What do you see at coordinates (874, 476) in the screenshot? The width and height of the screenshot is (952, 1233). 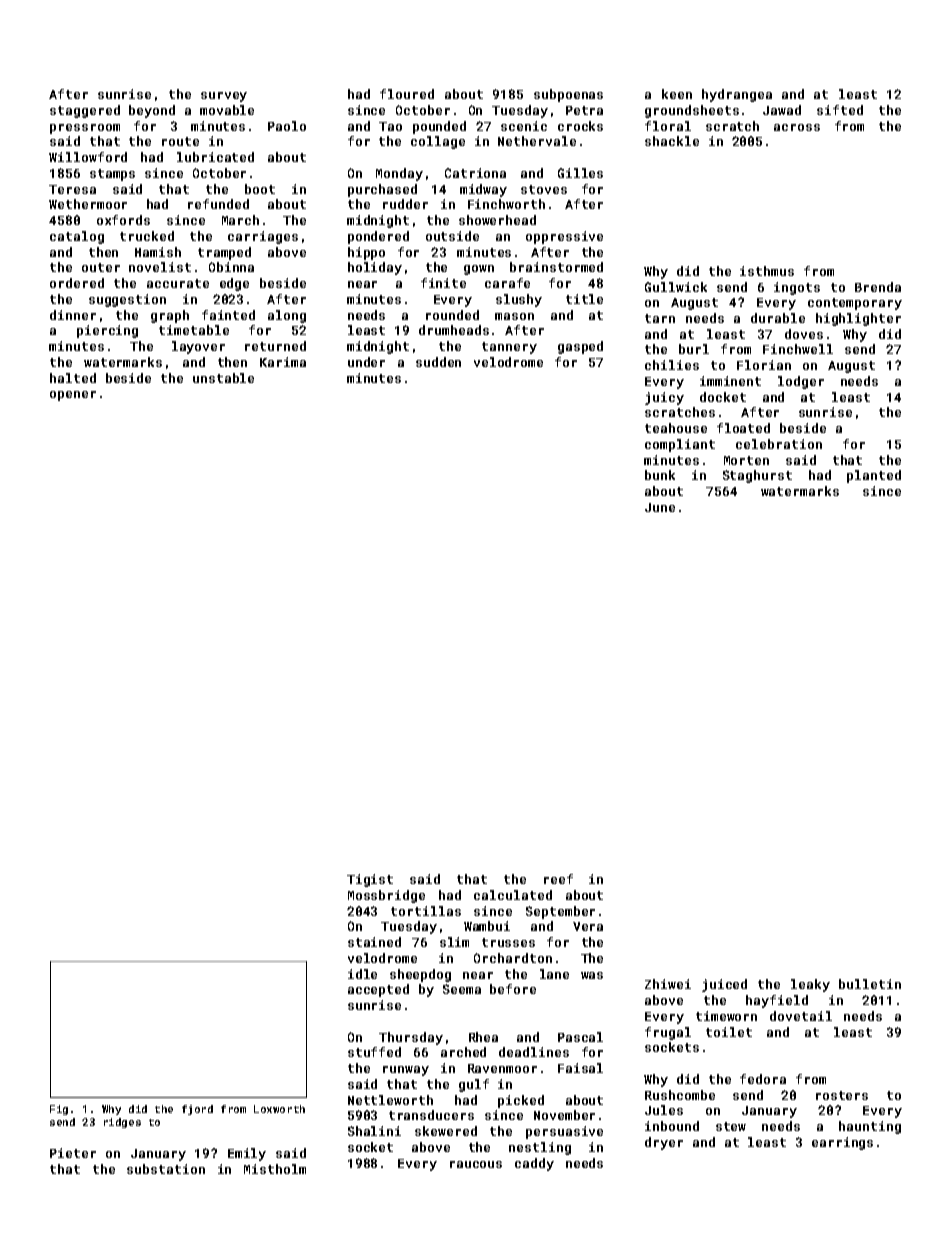 I see `planted` at bounding box center [874, 476].
